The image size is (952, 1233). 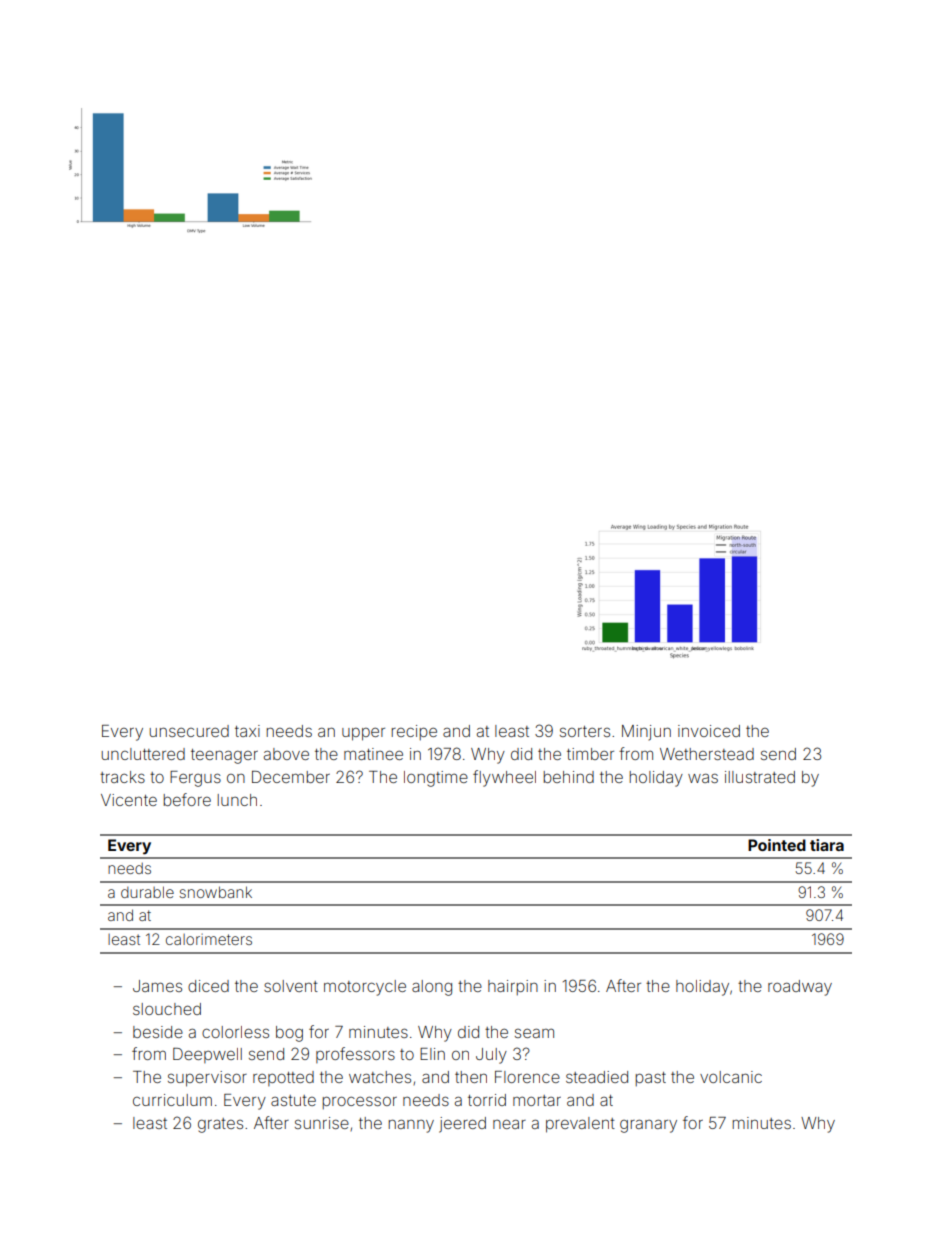 What do you see at coordinates (648, 1126) in the screenshot?
I see `granary` at bounding box center [648, 1126].
